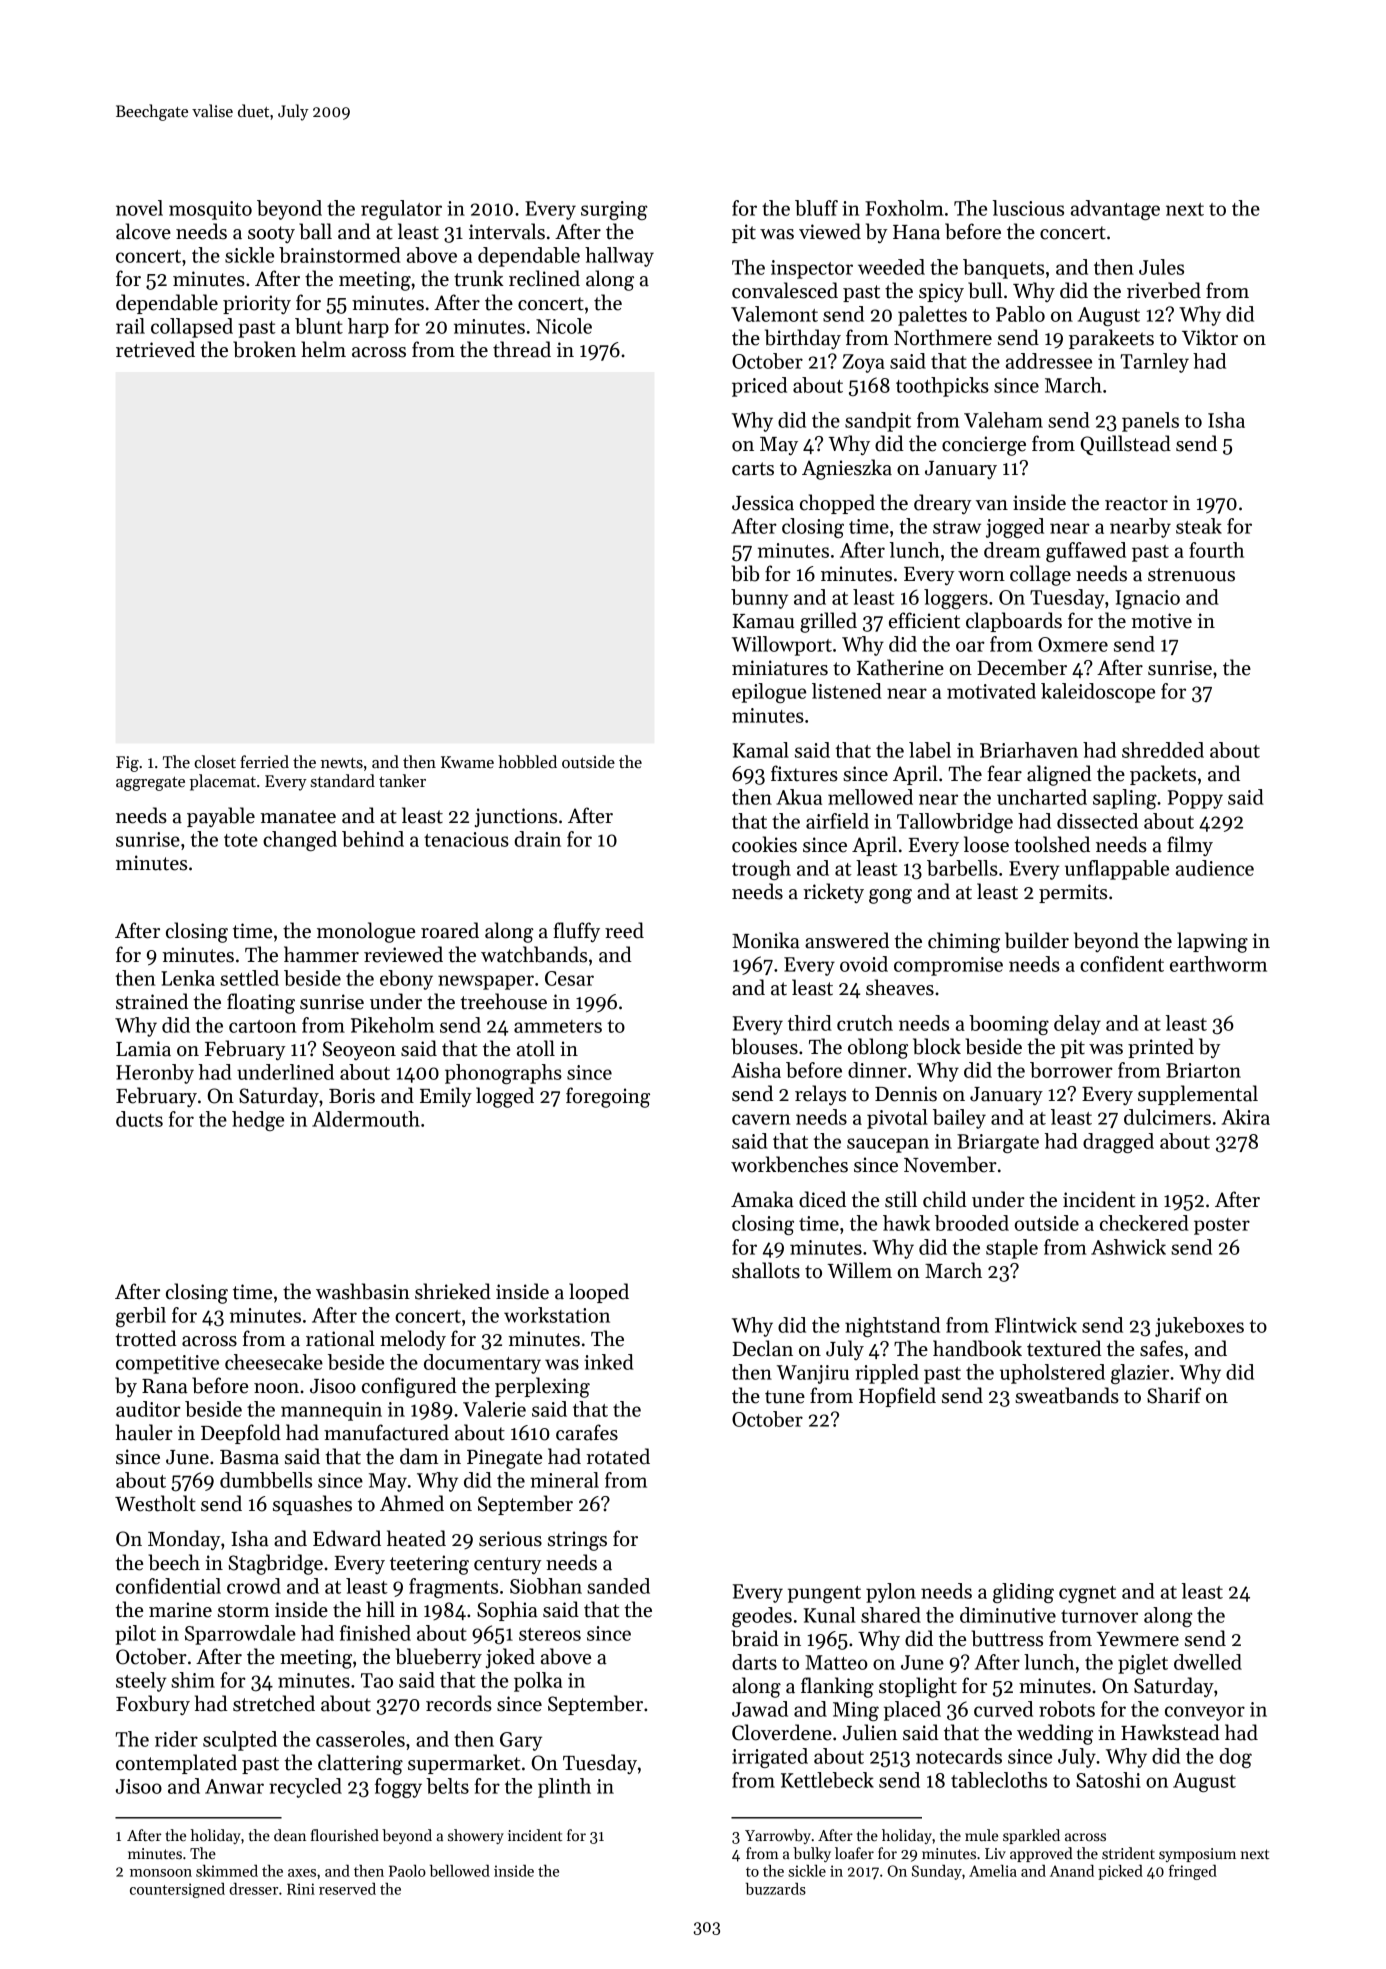  What do you see at coordinates (1161, 621) in the screenshot?
I see `motive` at bounding box center [1161, 621].
